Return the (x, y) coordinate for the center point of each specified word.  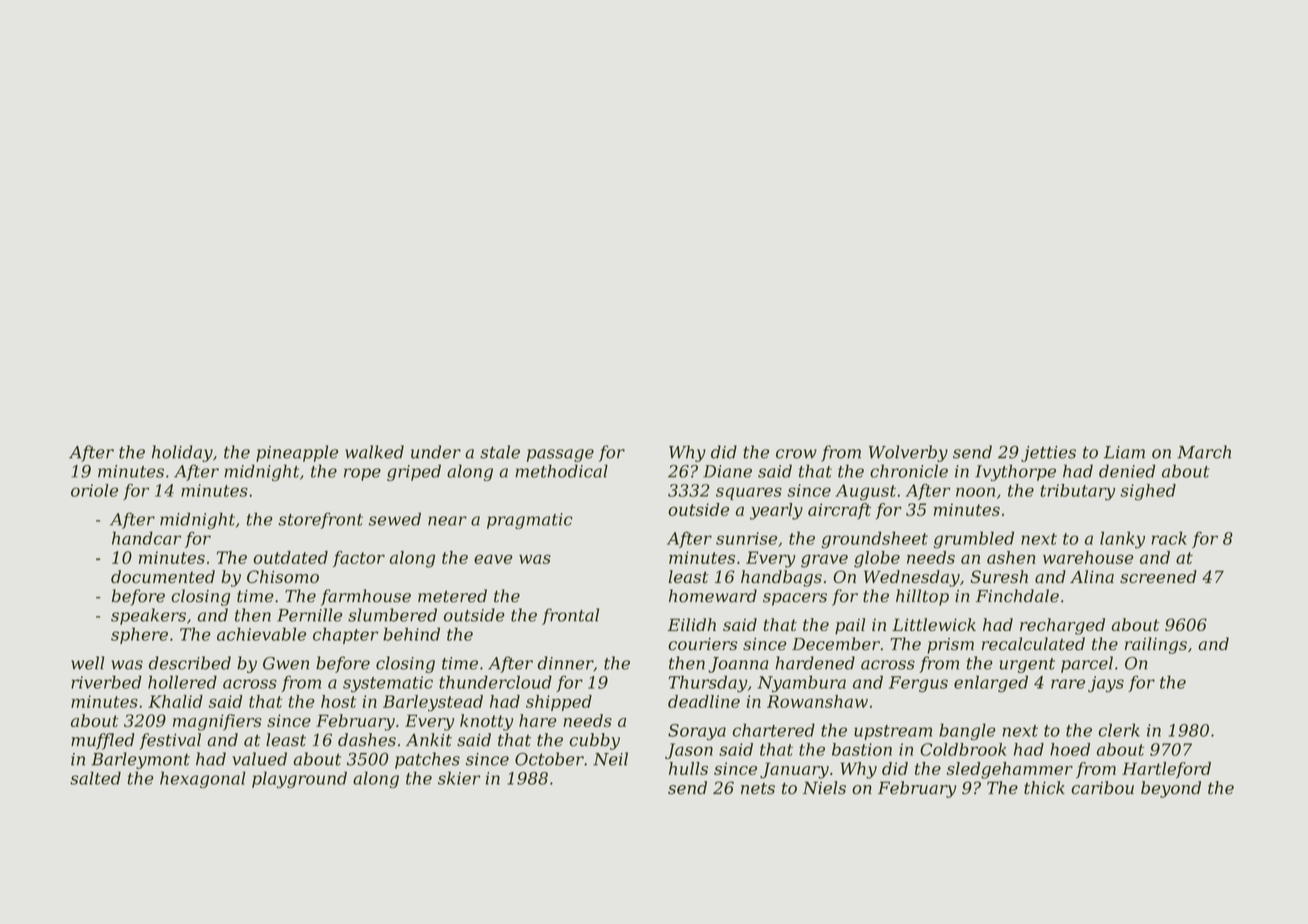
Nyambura (801, 684)
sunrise (746, 538)
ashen (1011, 557)
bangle (967, 731)
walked (374, 452)
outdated (290, 557)
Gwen (286, 663)
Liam (1124, 452)
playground (299, 779)
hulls (688, 768)
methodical (561, 471)
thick (1044, 788)
